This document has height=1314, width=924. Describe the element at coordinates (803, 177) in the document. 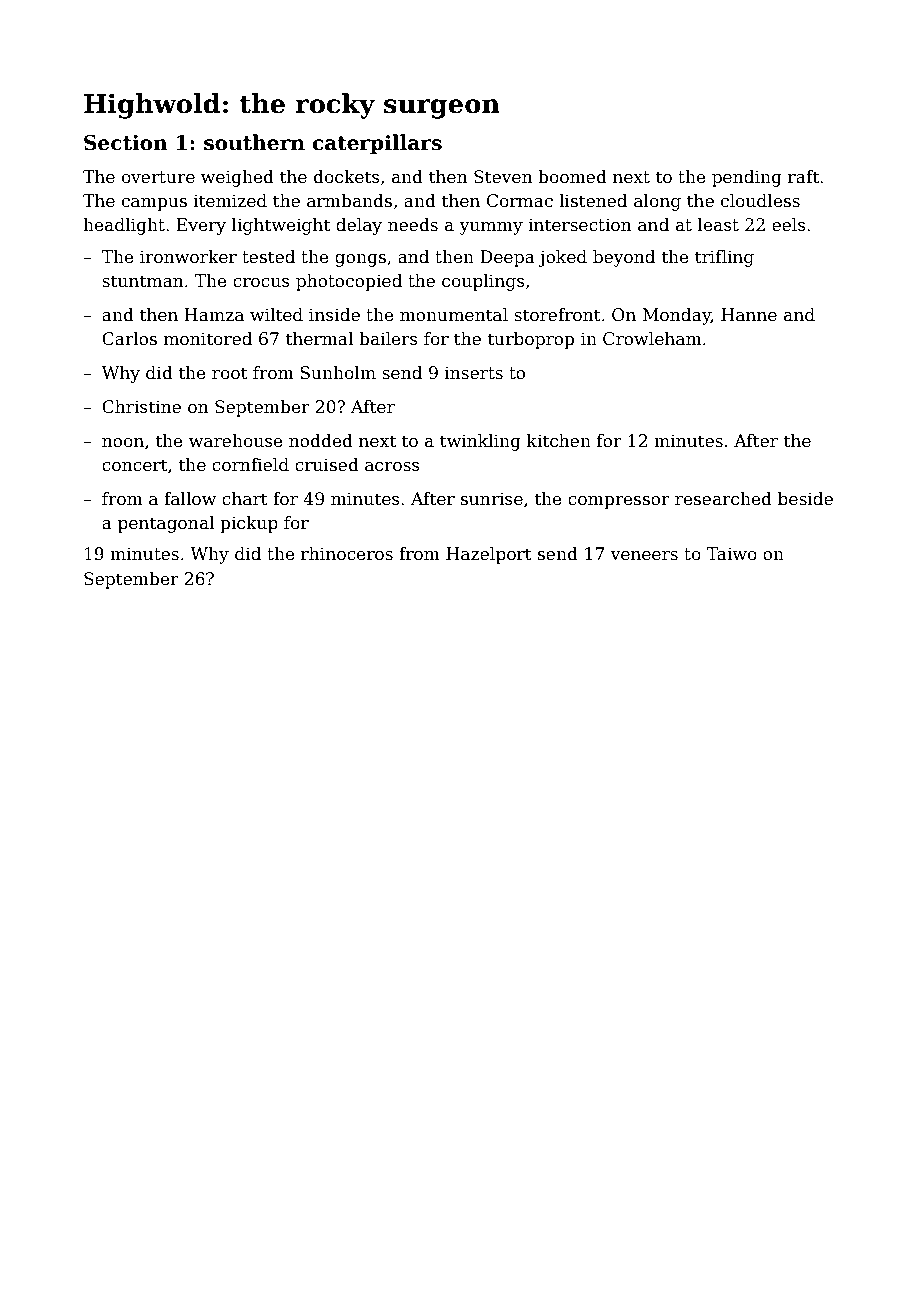

I see `raft` at that location.
